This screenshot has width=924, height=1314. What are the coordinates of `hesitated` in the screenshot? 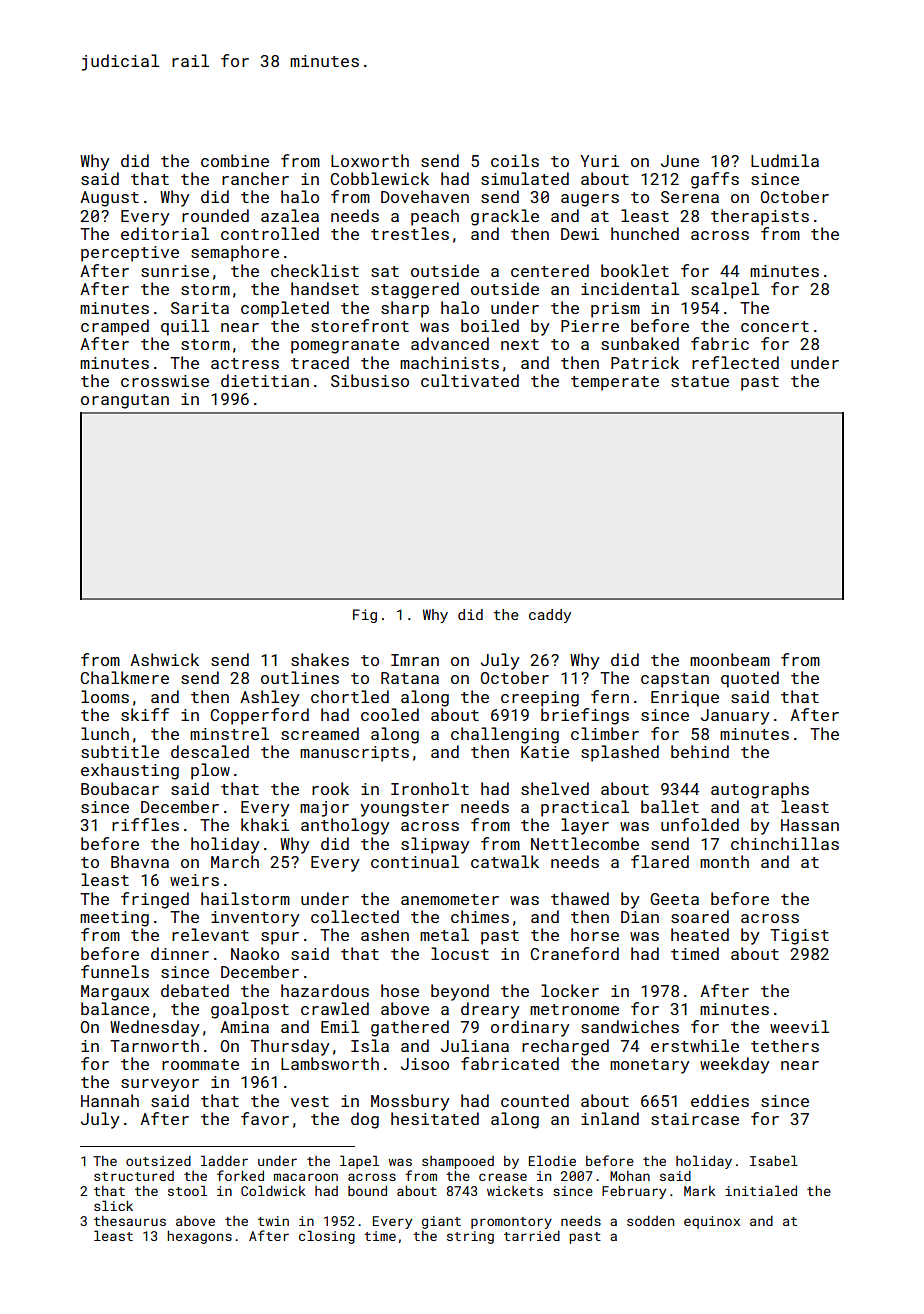 It's located at (435, 1118).
